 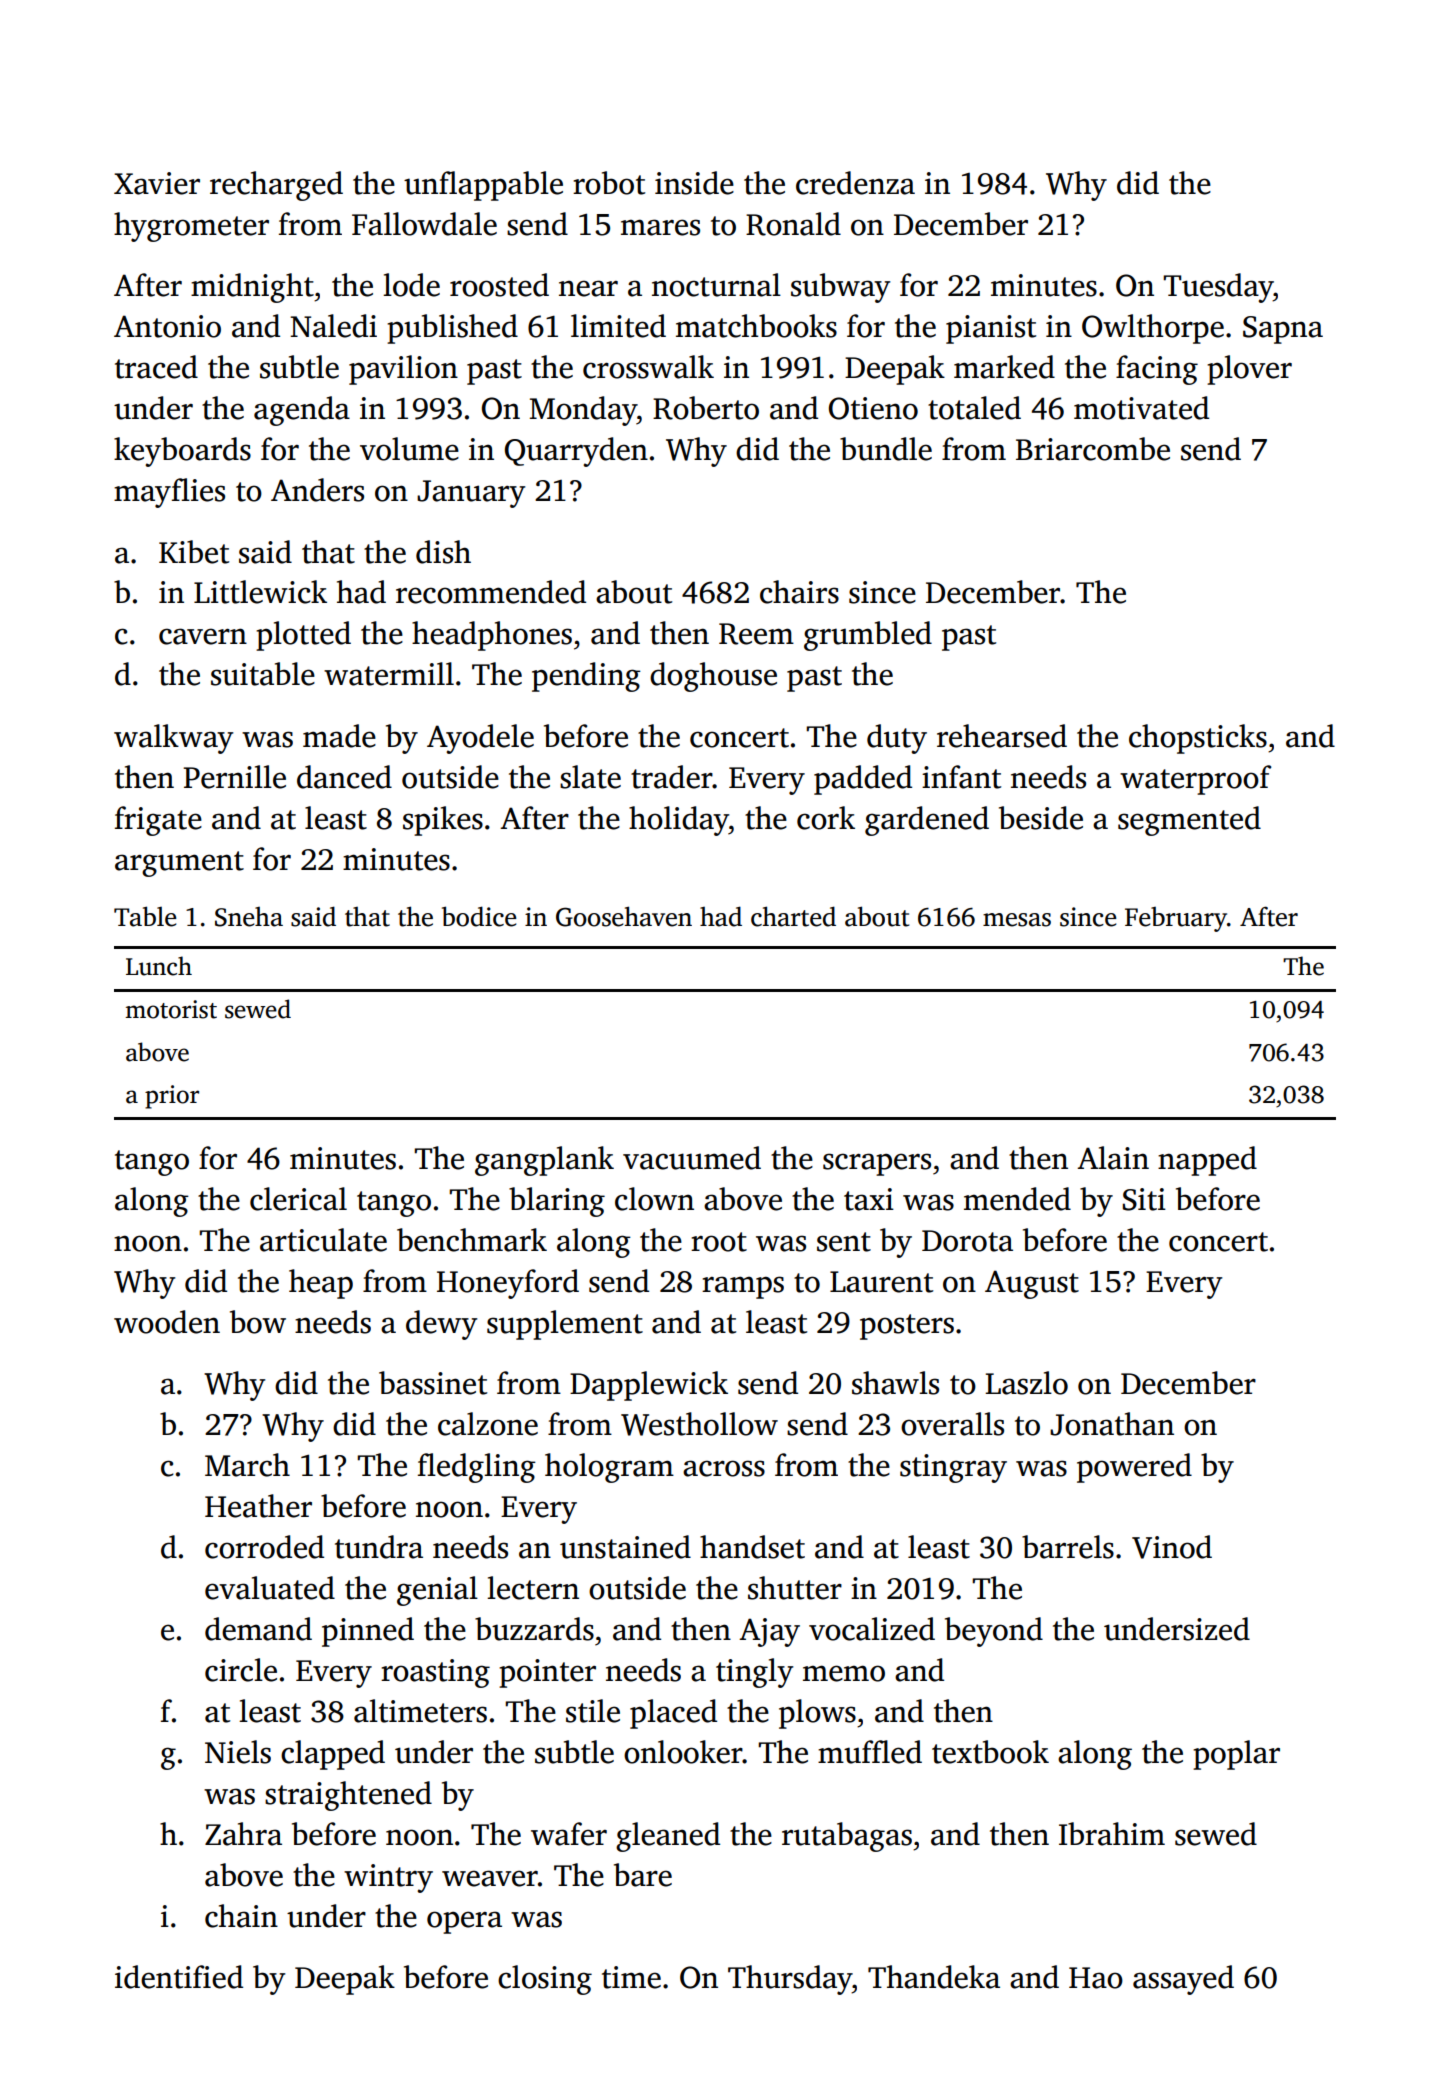 What do you see at coordinates (249, 917) in the document?
I see `Sneha` at bounding box center [249, 917].
